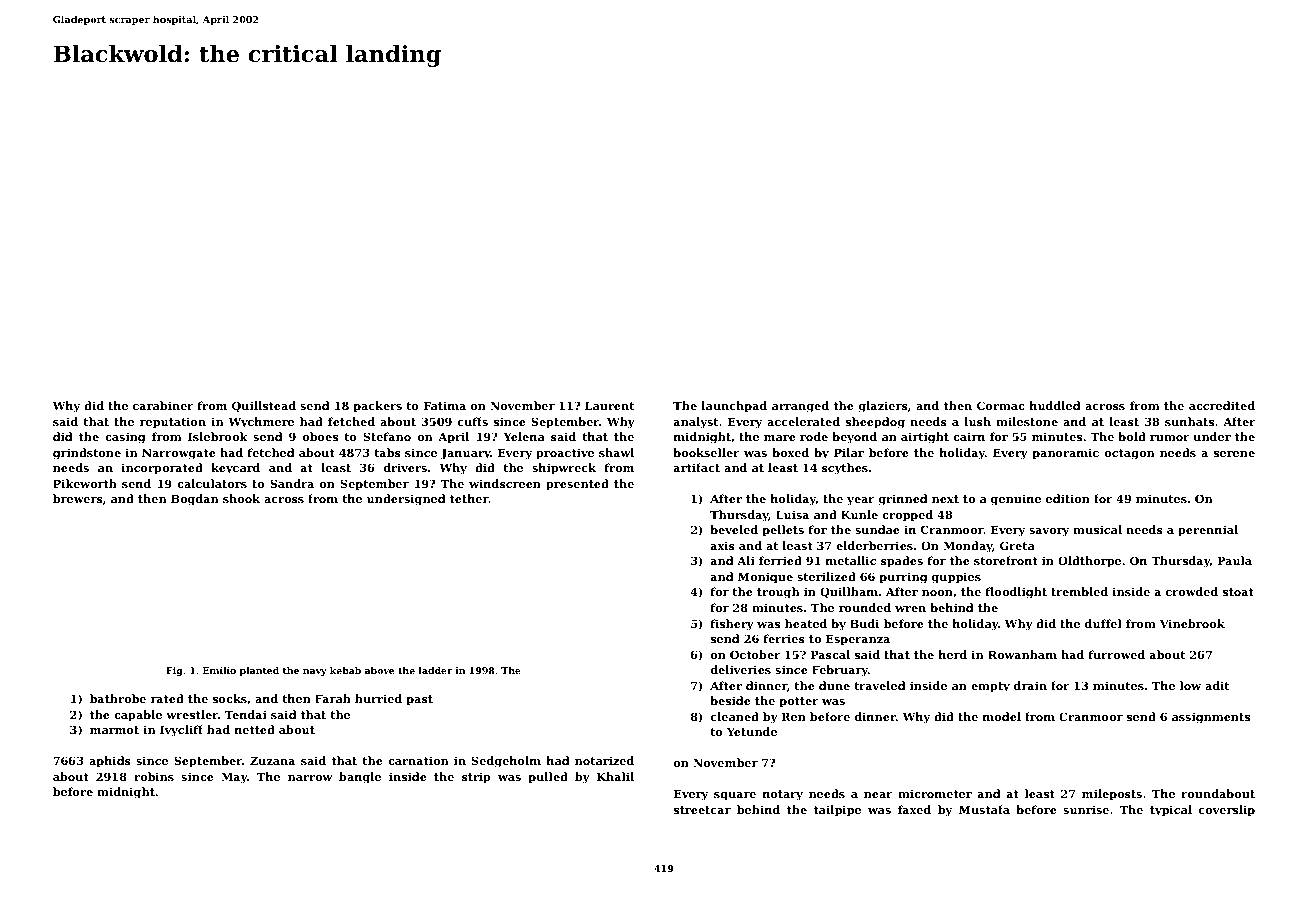 This screenshot has width=1308, height=924. Describe the element at coordinates (609, 406) in the screenshot. I see `Laurent` at that location.
